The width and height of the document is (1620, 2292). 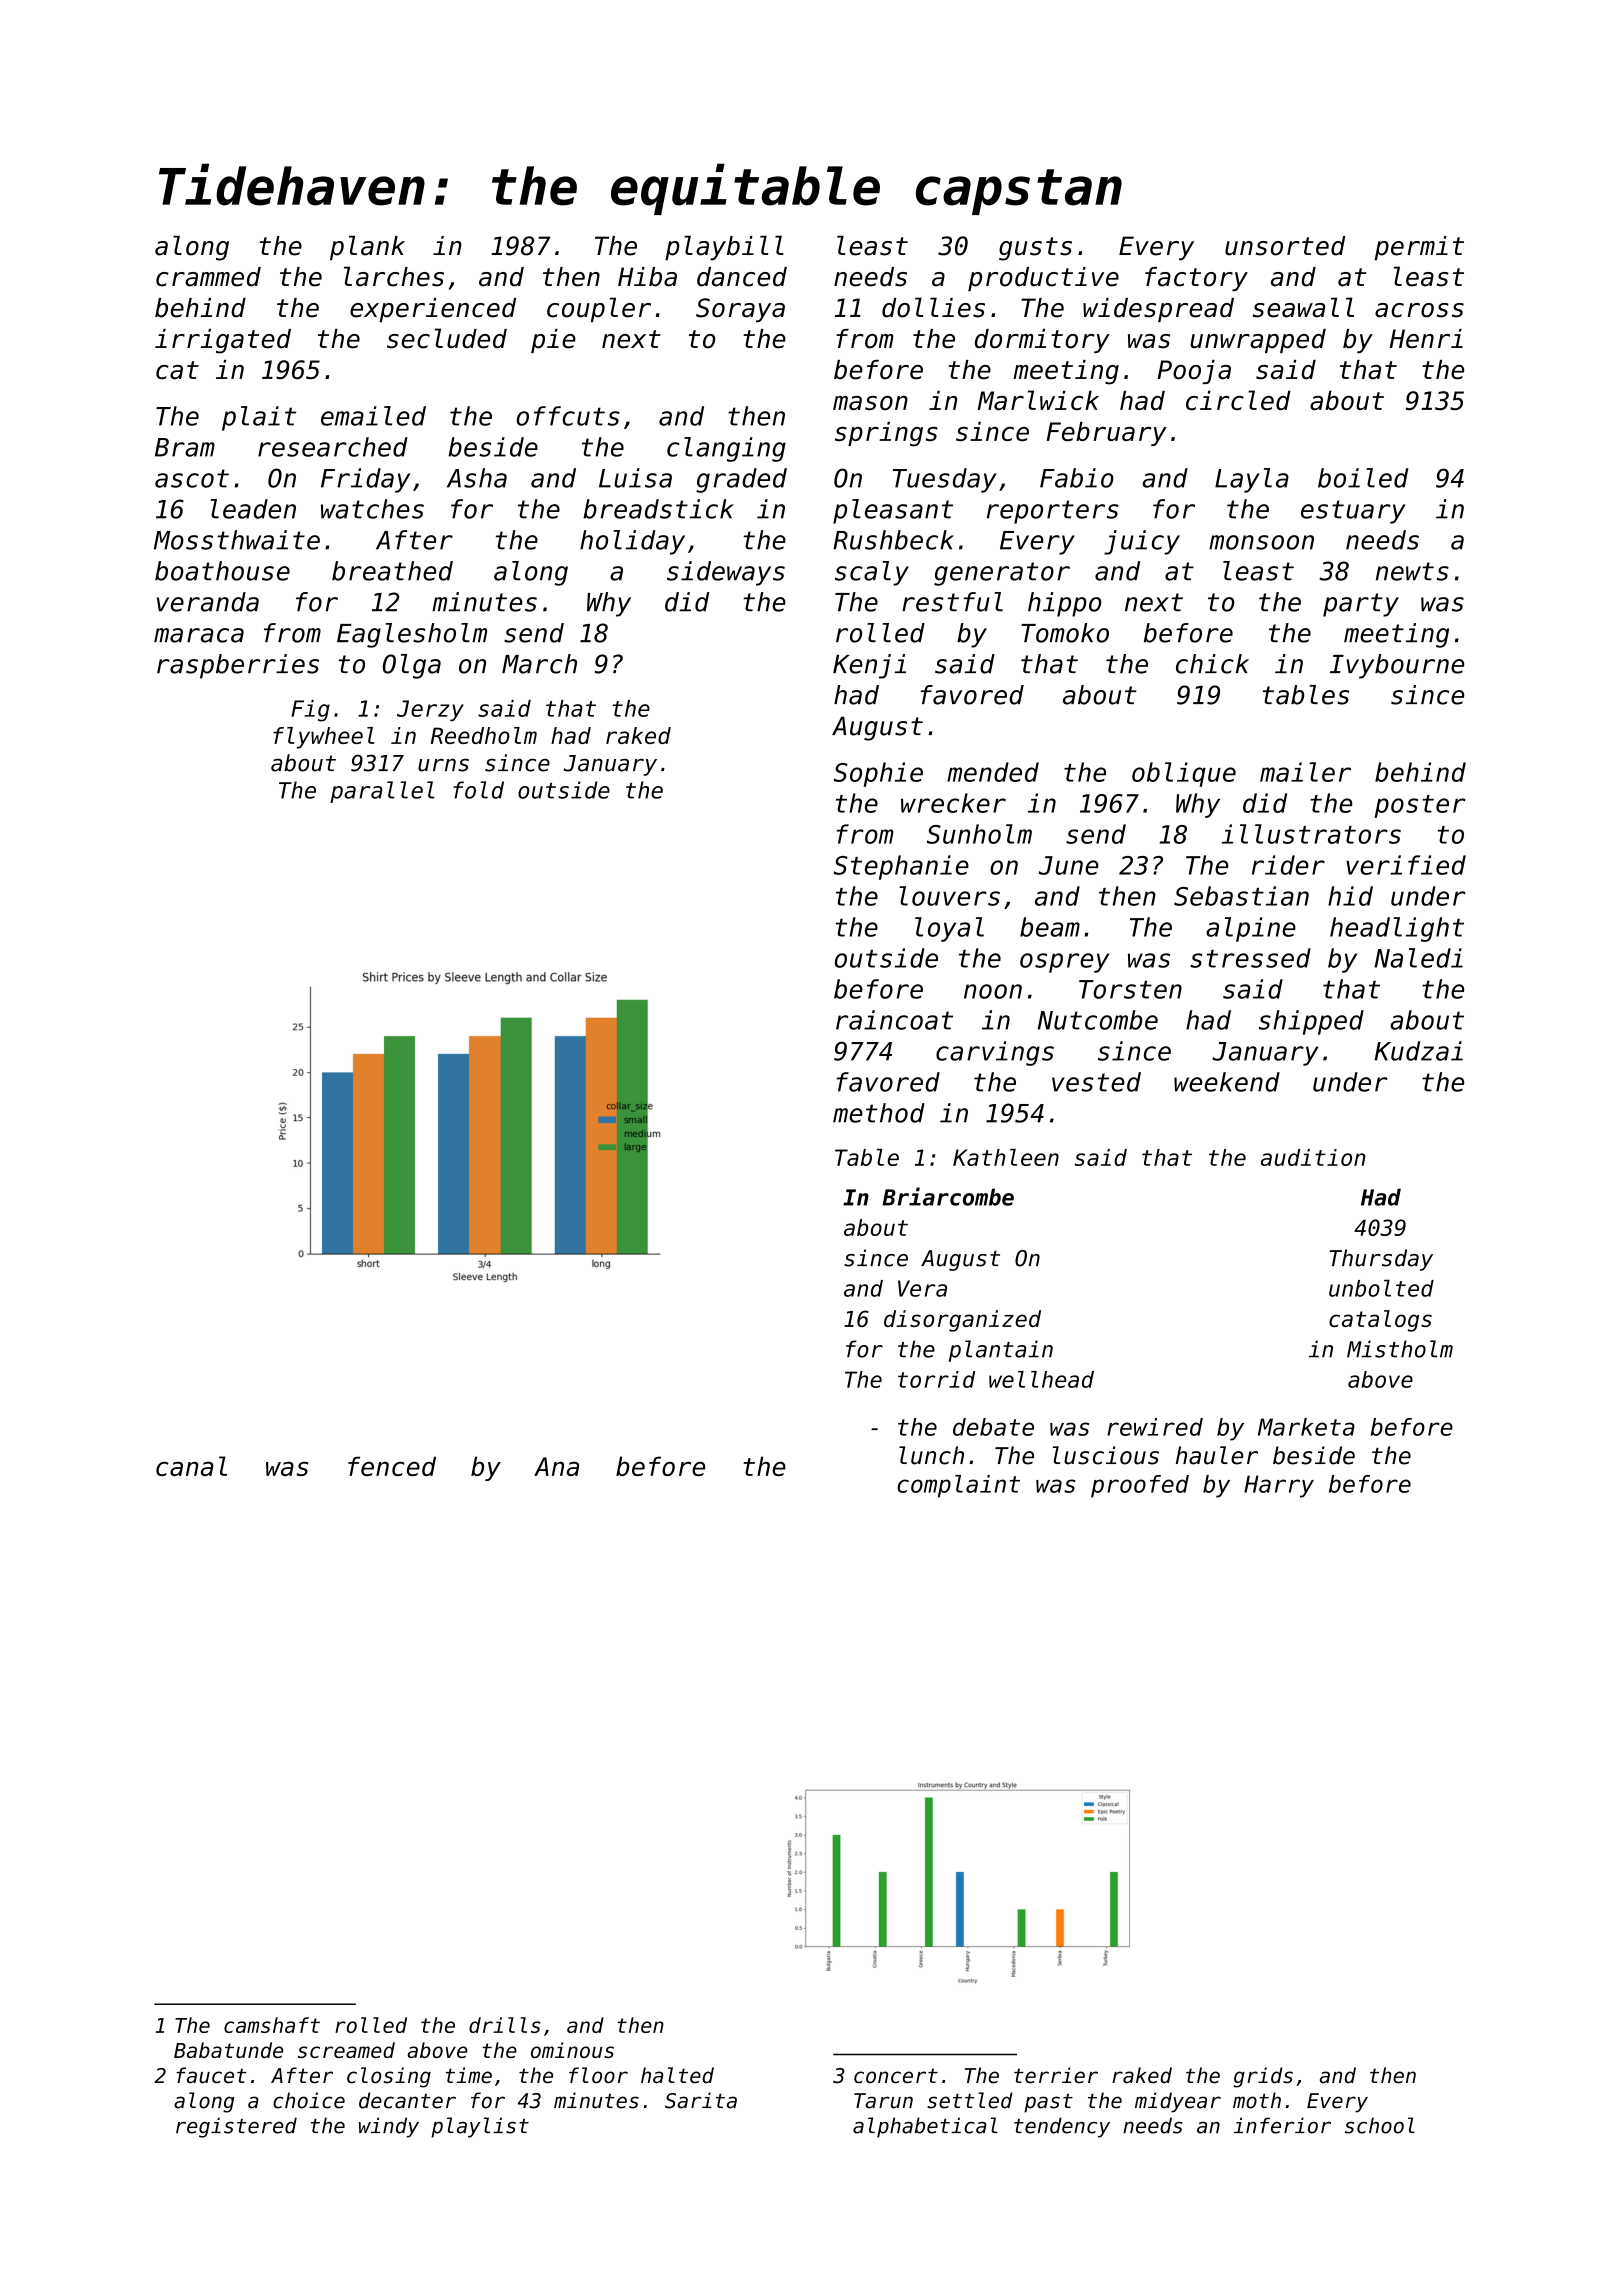 I want to click on windy, so click(x=389, y=2127).
